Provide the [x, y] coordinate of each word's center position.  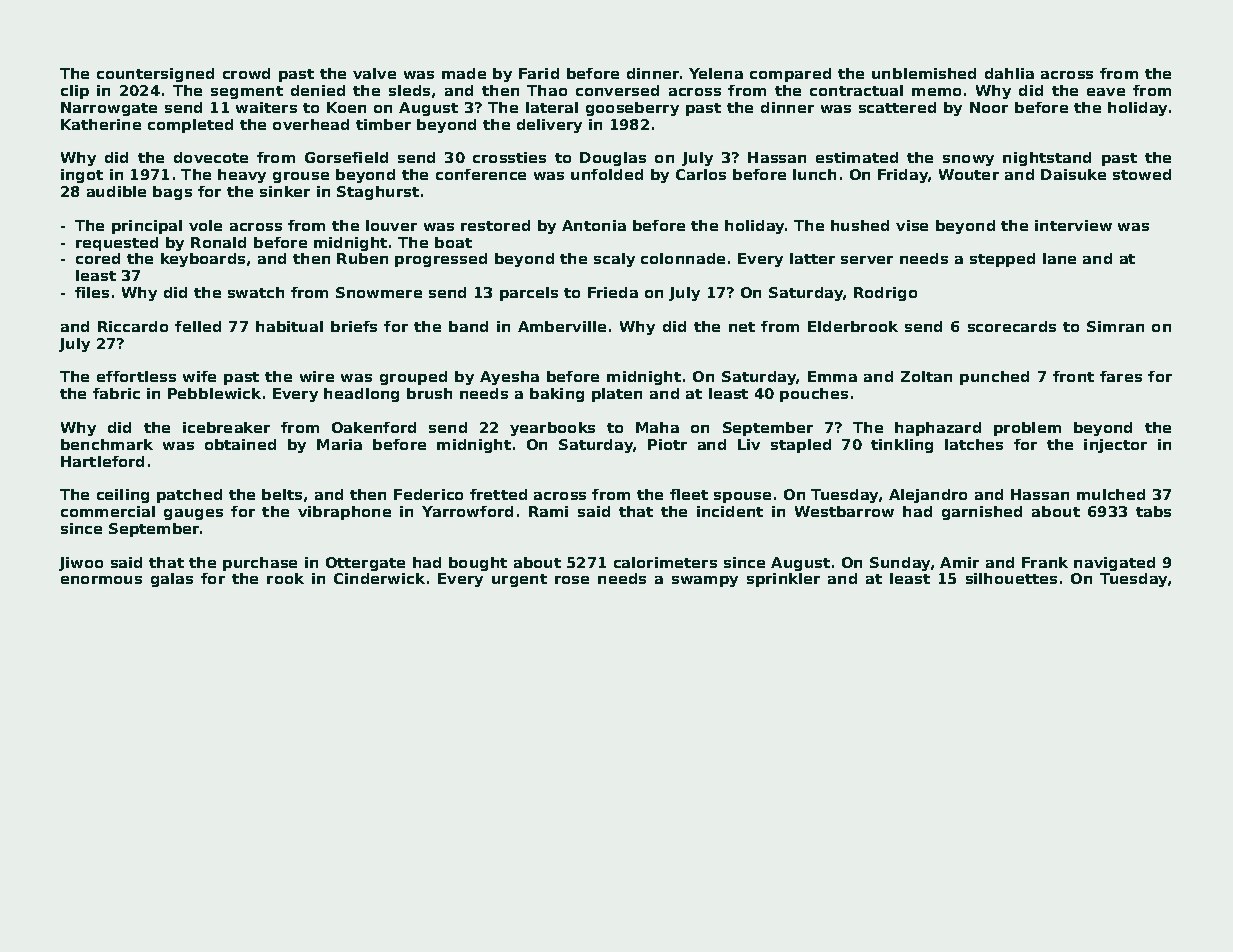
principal [147, 227]
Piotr [667, 444]
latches [974, 444]
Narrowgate [109, 109]
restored [495, 225]
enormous [101, 580]
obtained [240, 444]
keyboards [203, 260]
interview [1073, 225]
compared [790, 75]
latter [812, 258]
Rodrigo [885, 294]
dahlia [1009, 73]
